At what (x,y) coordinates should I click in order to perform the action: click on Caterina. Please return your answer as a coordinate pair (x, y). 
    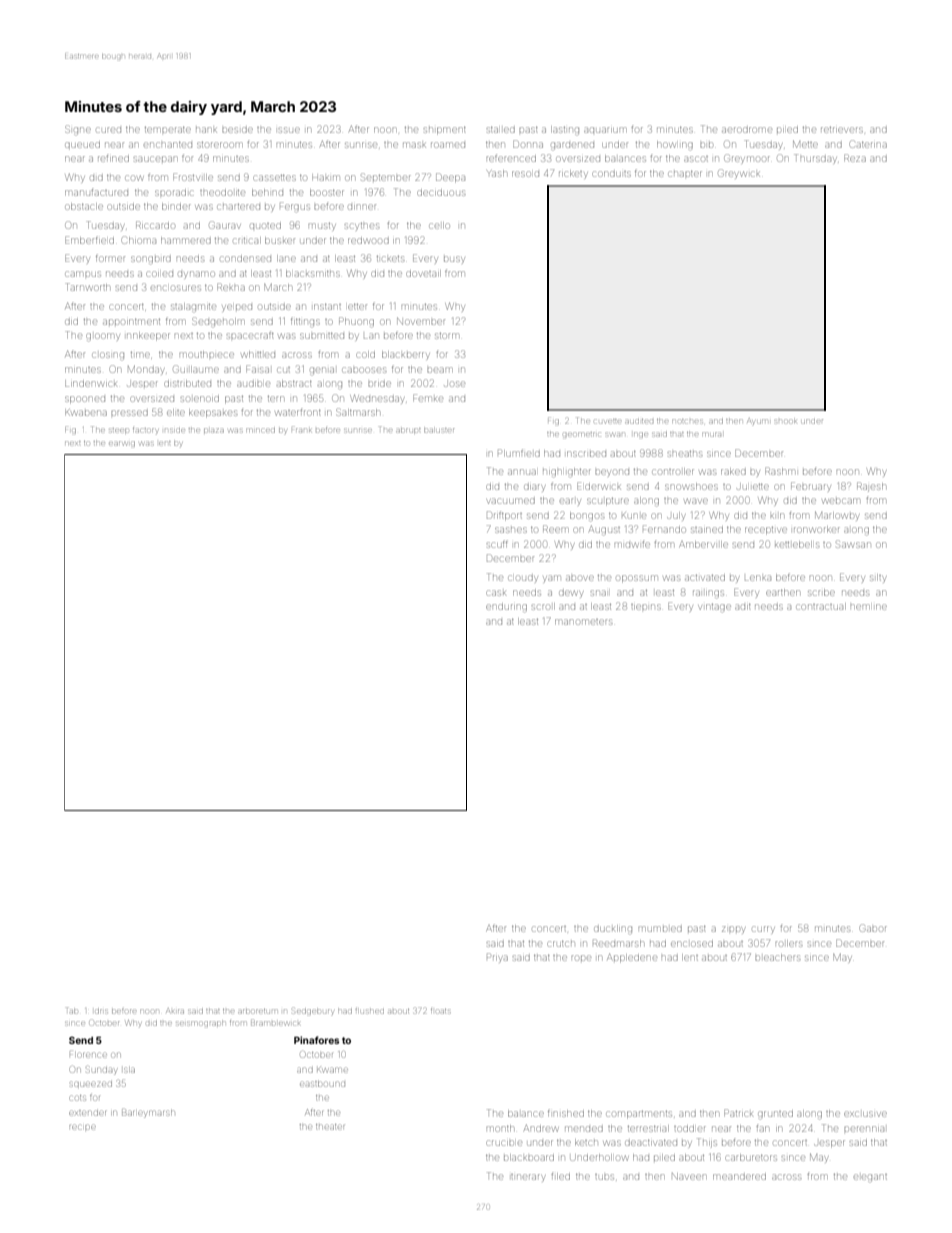
    Looking at the image, I should click on (868, 144).
